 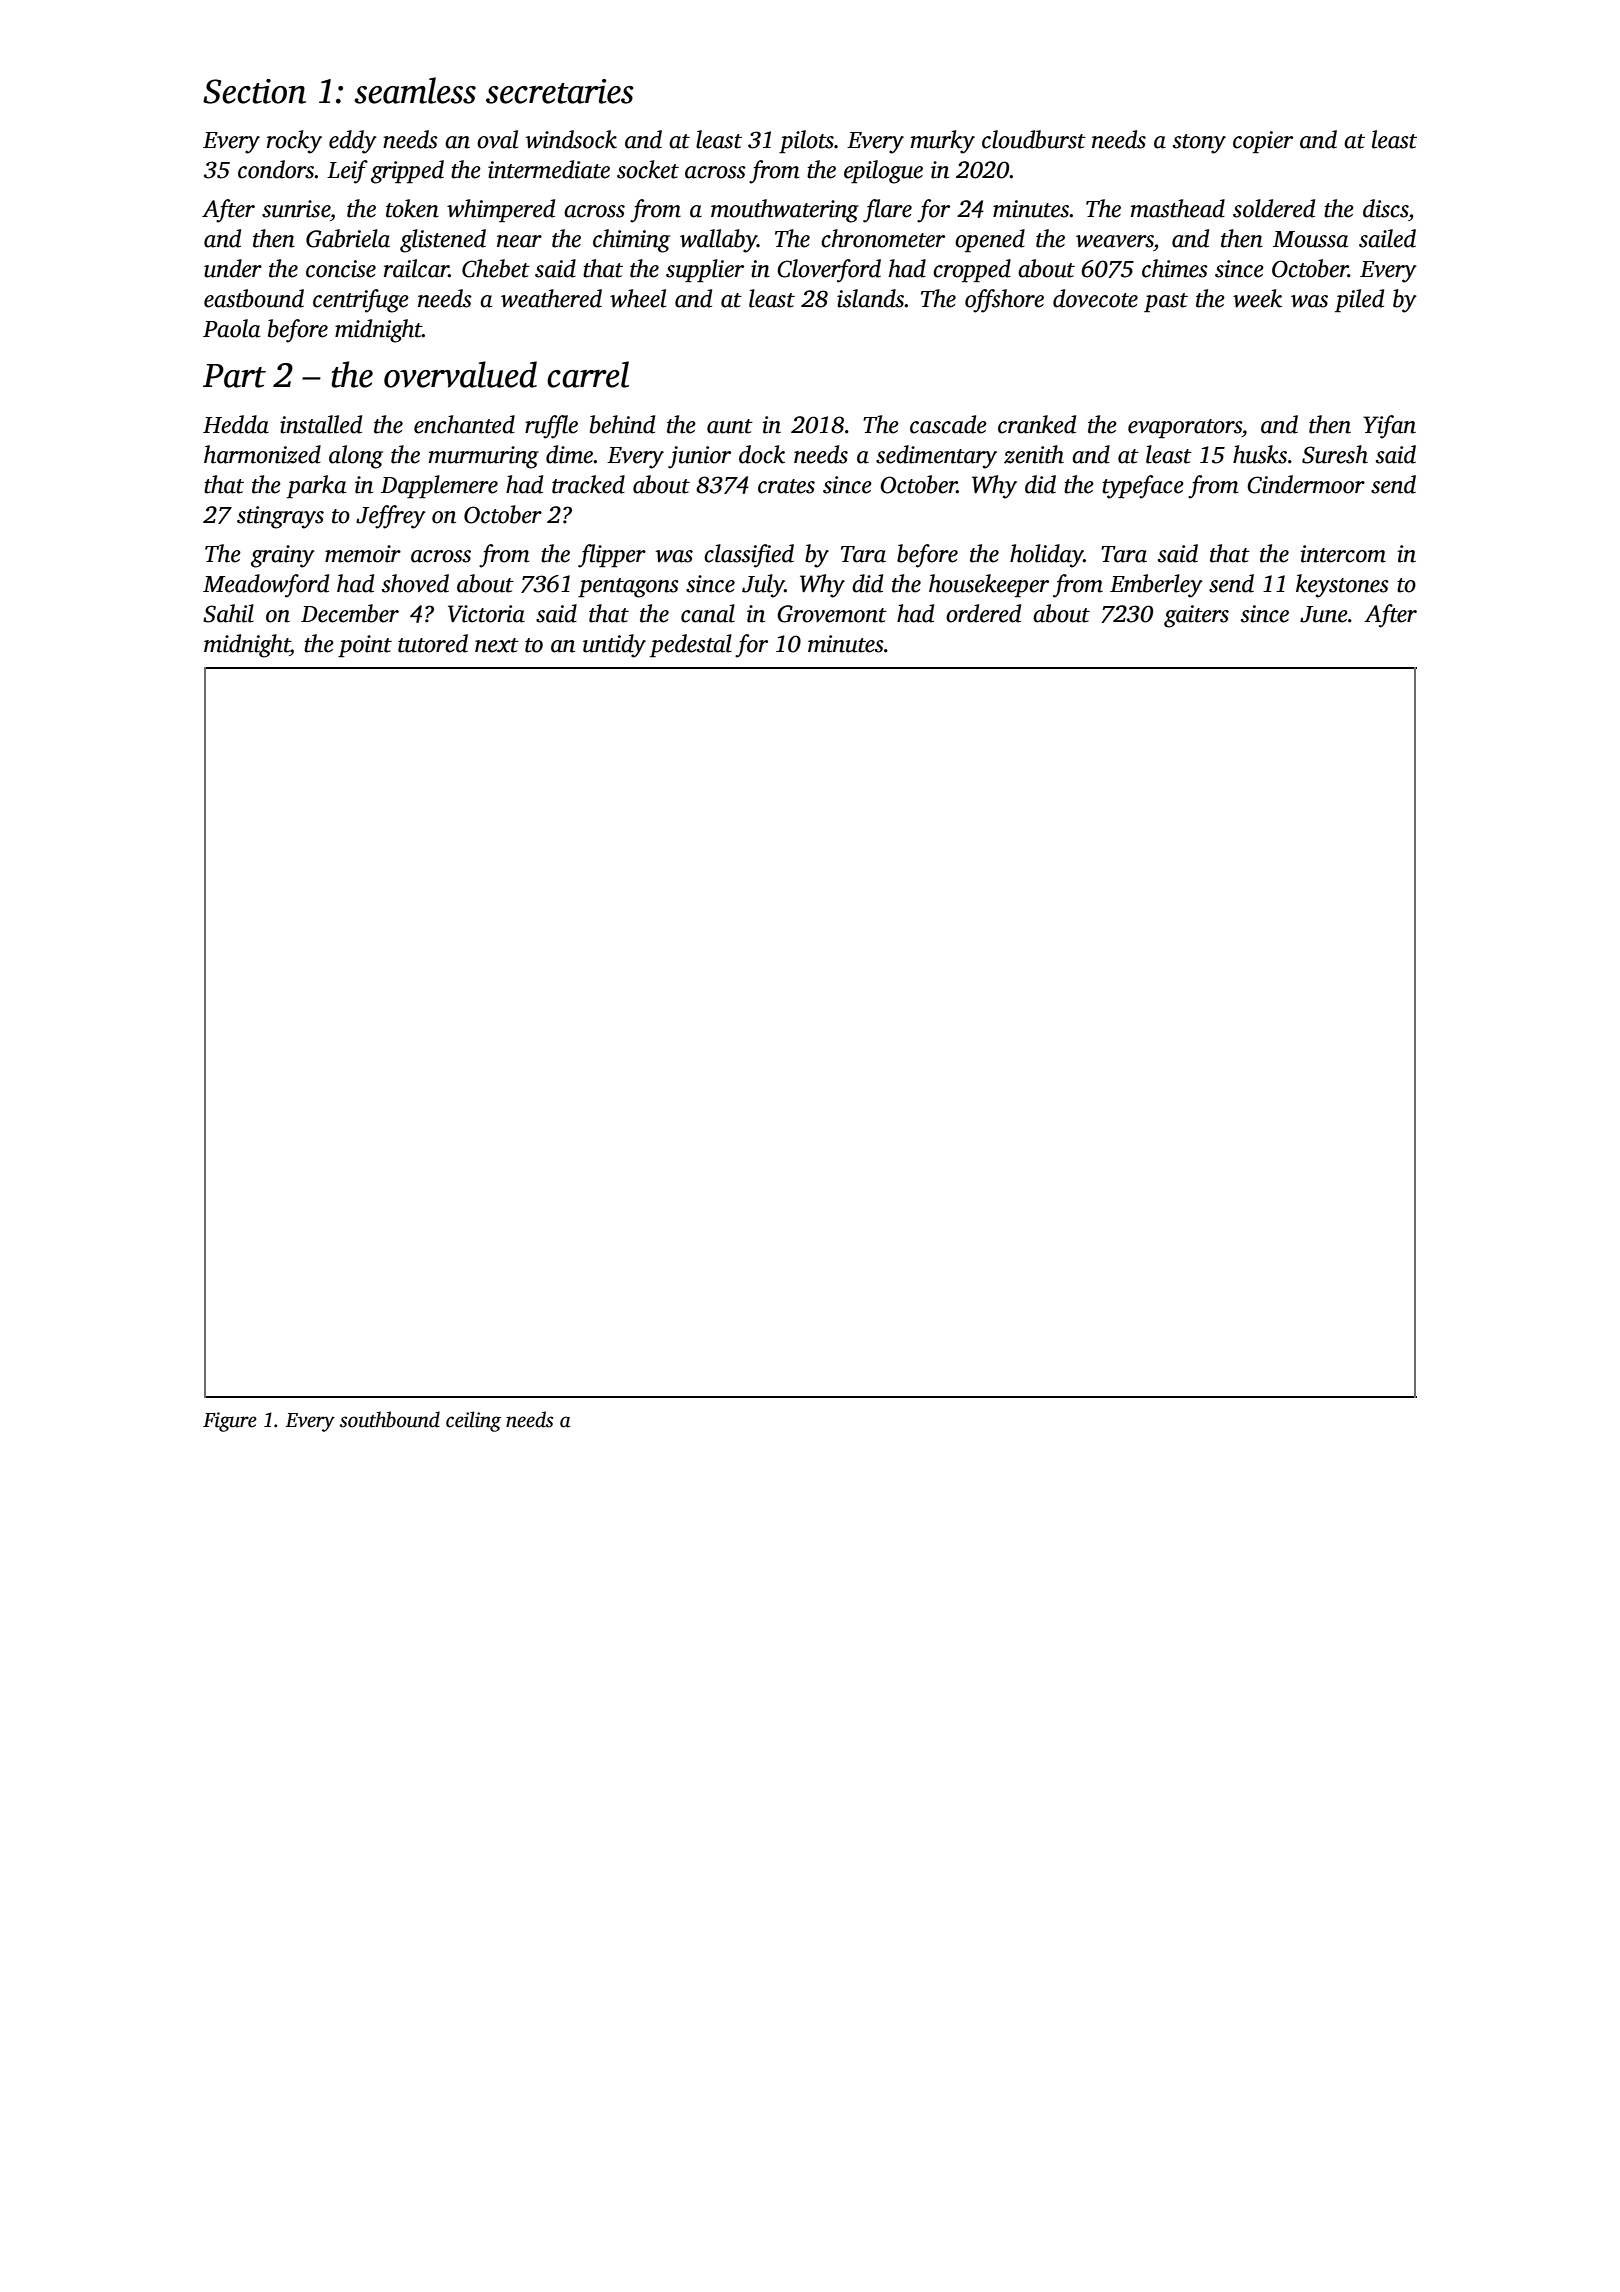 What do you see at coordinates (638, 298) in the screenshot?
I see `wheel` at bounding box center [638, 298].
